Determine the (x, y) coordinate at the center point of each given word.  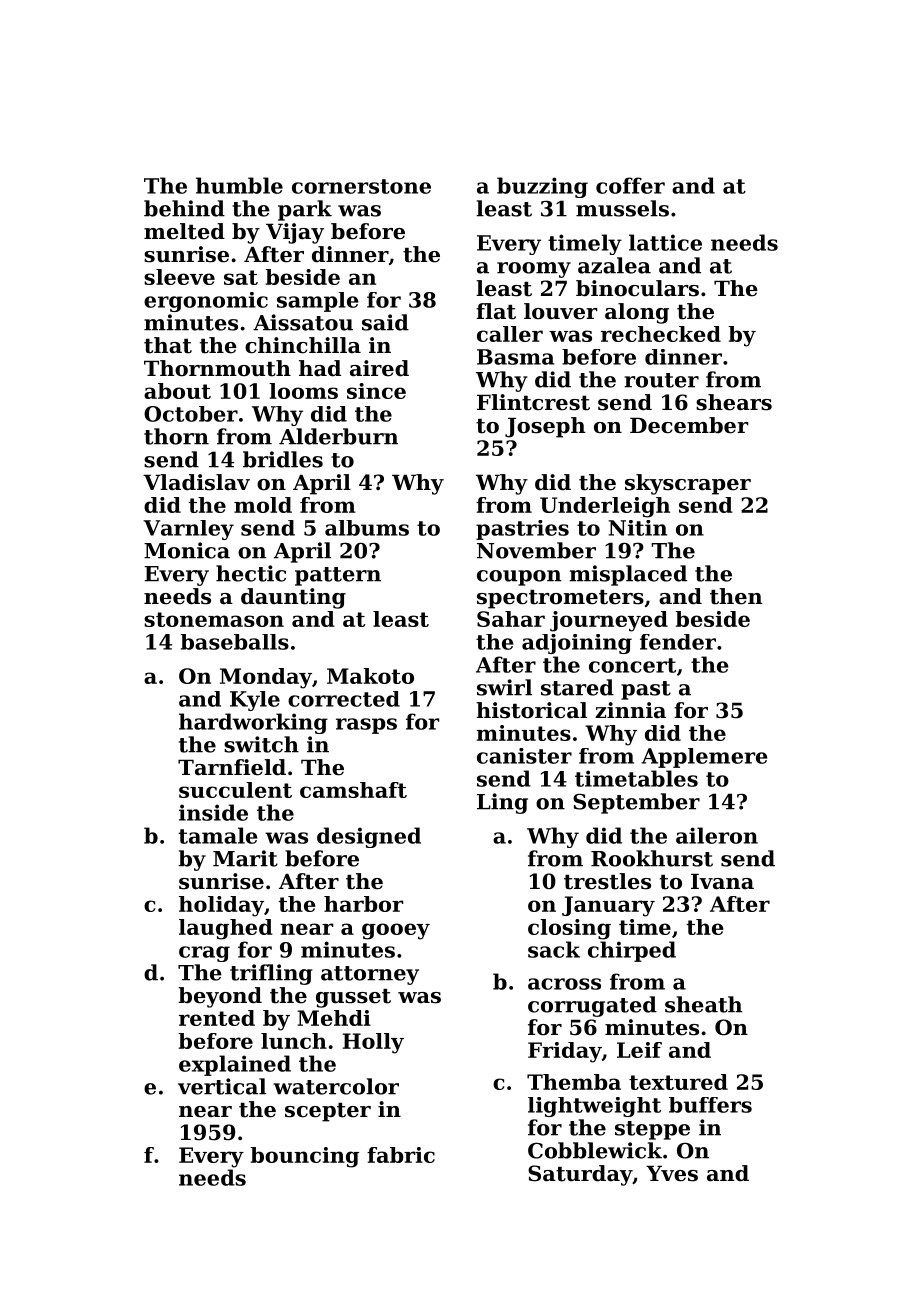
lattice (665, 242)
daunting (293, 598)
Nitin (638, 528)
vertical (222, 1086)
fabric (401, 1155)
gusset (353, 998)
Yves (672, 1173)
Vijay (295, 233)
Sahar (511, 619)
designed (369, 837)
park (305, 210)
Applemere (704, 758)
